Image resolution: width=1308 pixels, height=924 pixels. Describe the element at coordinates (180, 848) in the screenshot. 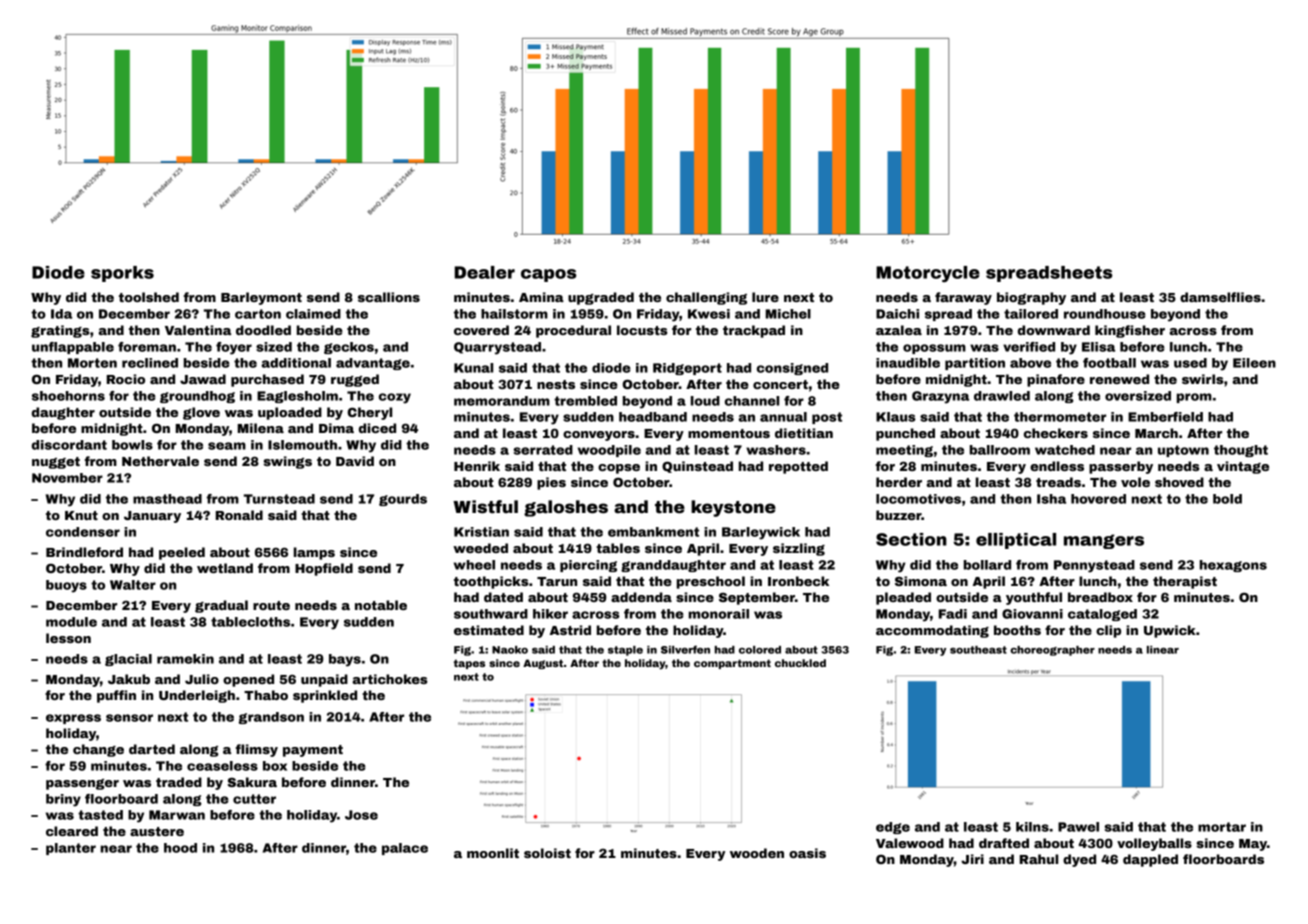

I see `hood` at that location.
